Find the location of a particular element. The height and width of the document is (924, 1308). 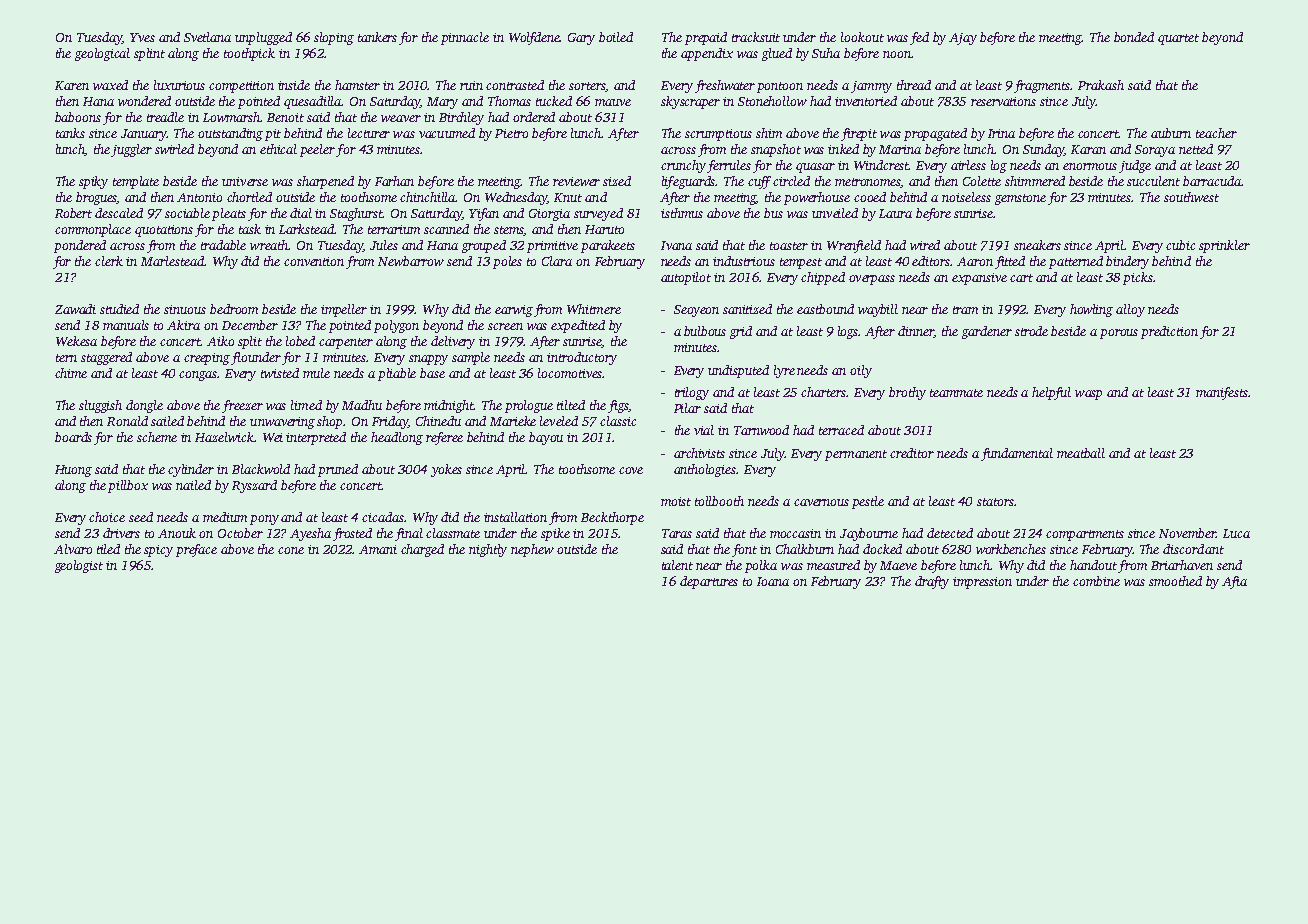

tram is located at coordinates (965, 310).
